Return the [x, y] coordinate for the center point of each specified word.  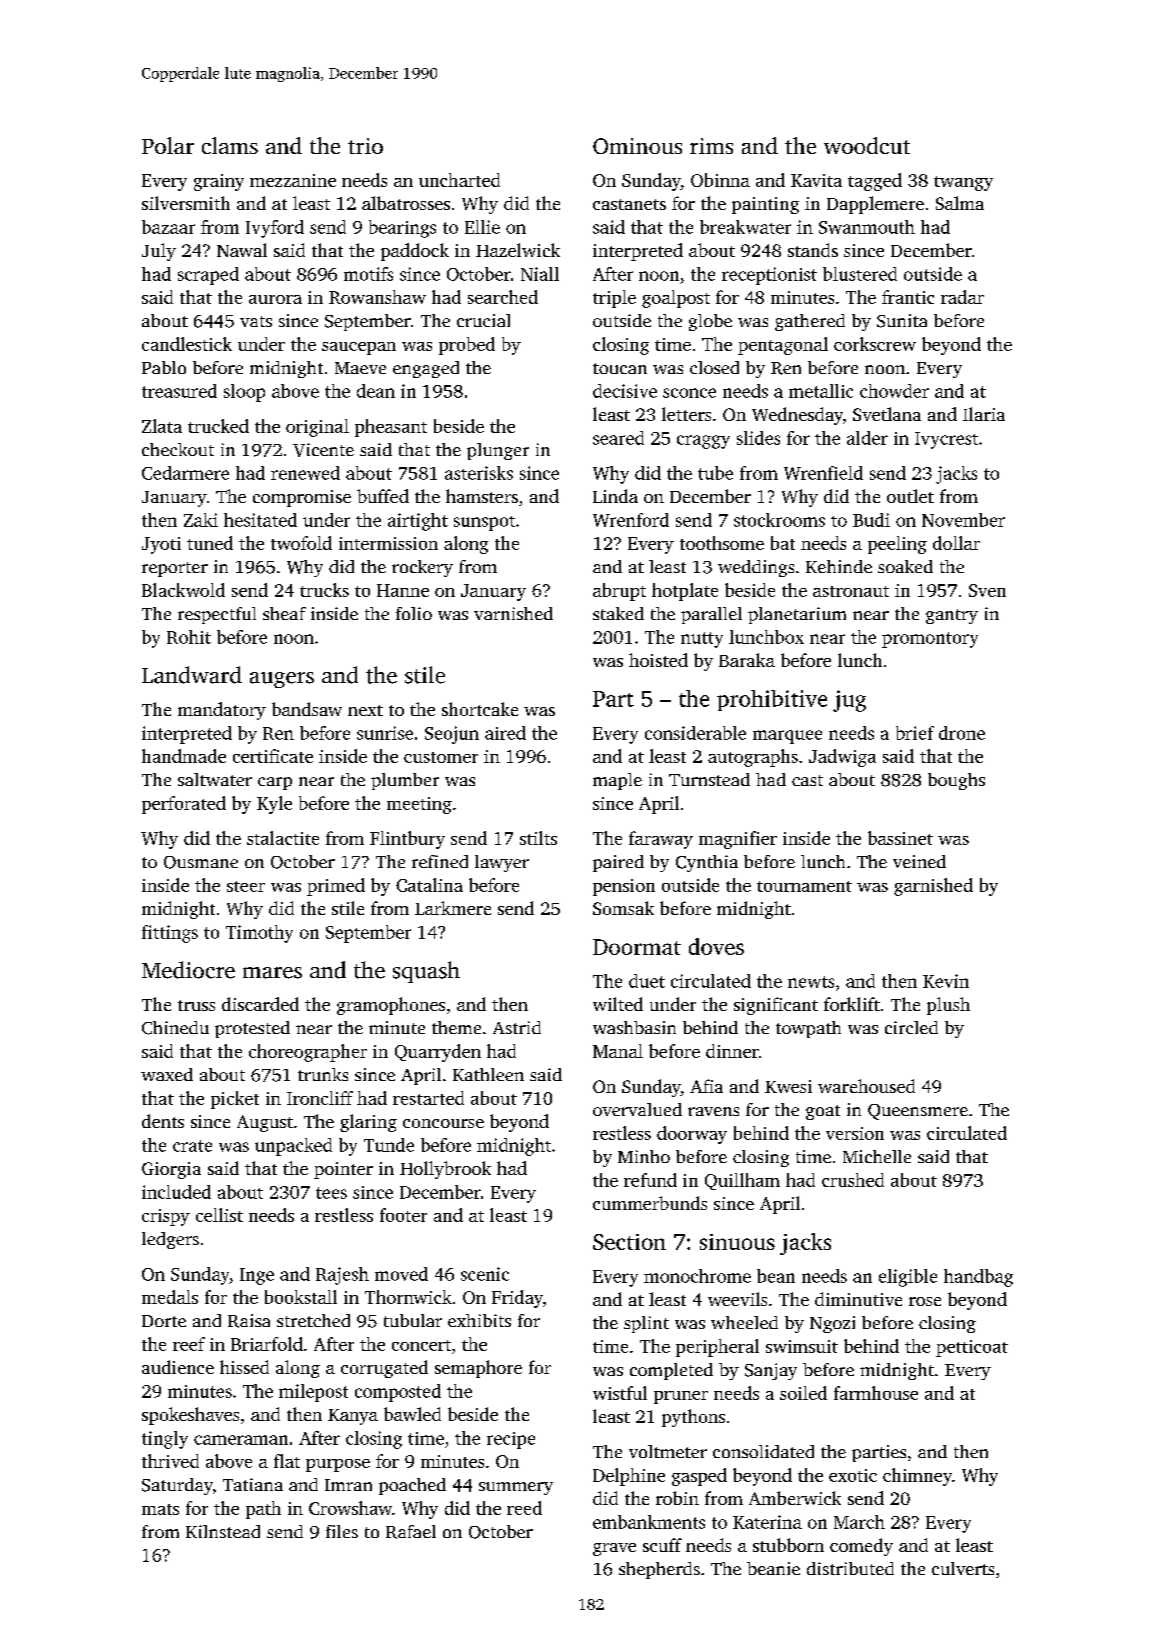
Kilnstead [223, 1531]
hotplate [685, 592]
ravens [713, 1111]
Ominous [637, 146]
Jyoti [161, 545]
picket [235, 1100]
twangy [963, 183]
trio [365, 146]
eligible [908, 1278]
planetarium [797, 615]
